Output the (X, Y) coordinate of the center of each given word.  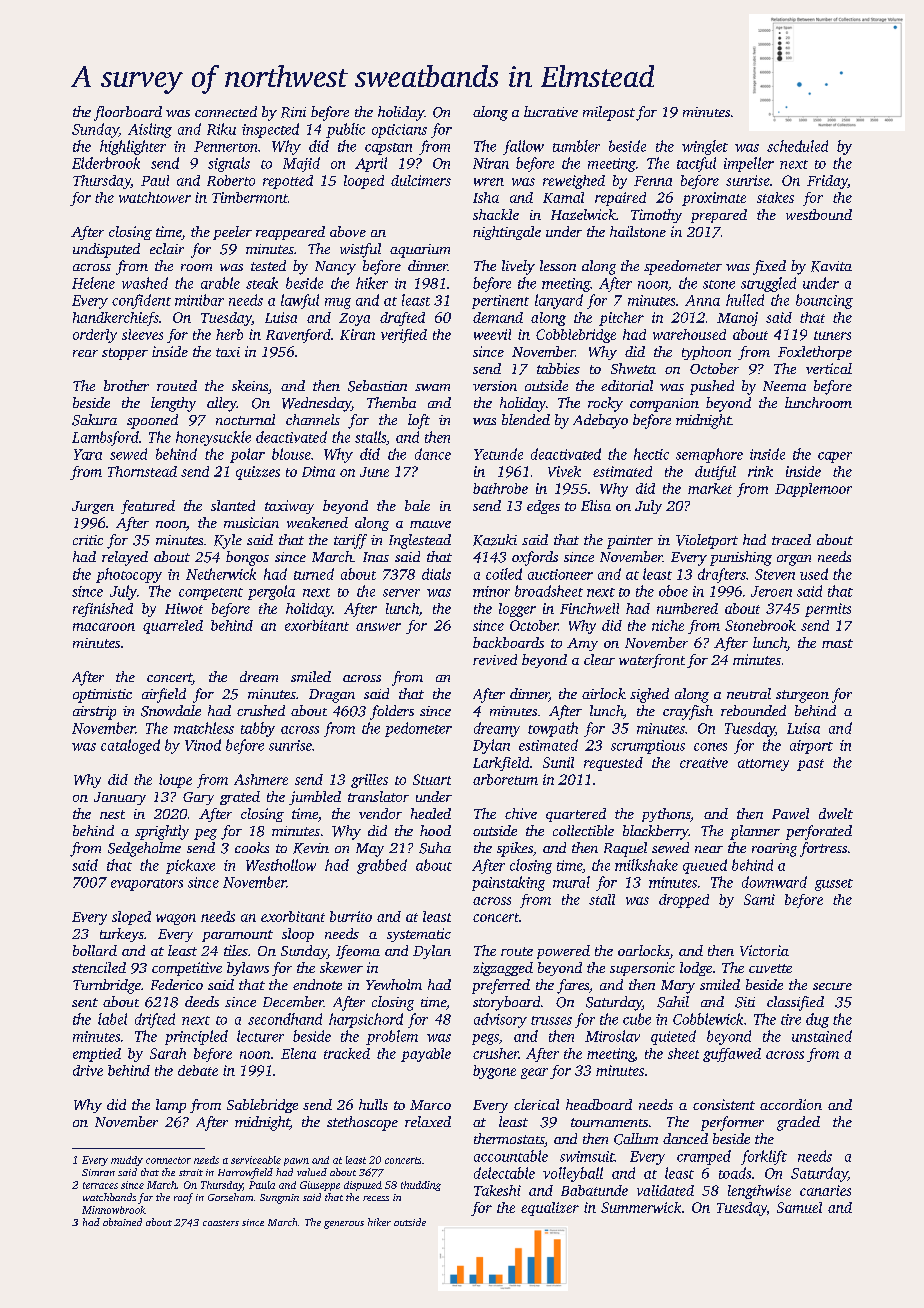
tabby (258, 729)
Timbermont (250, 197)
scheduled (797, 146)
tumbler (576, 146)
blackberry (656, 832)
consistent (724, 1104)
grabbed (382, 866)
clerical (536, 1104)
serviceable (256, 1160)
